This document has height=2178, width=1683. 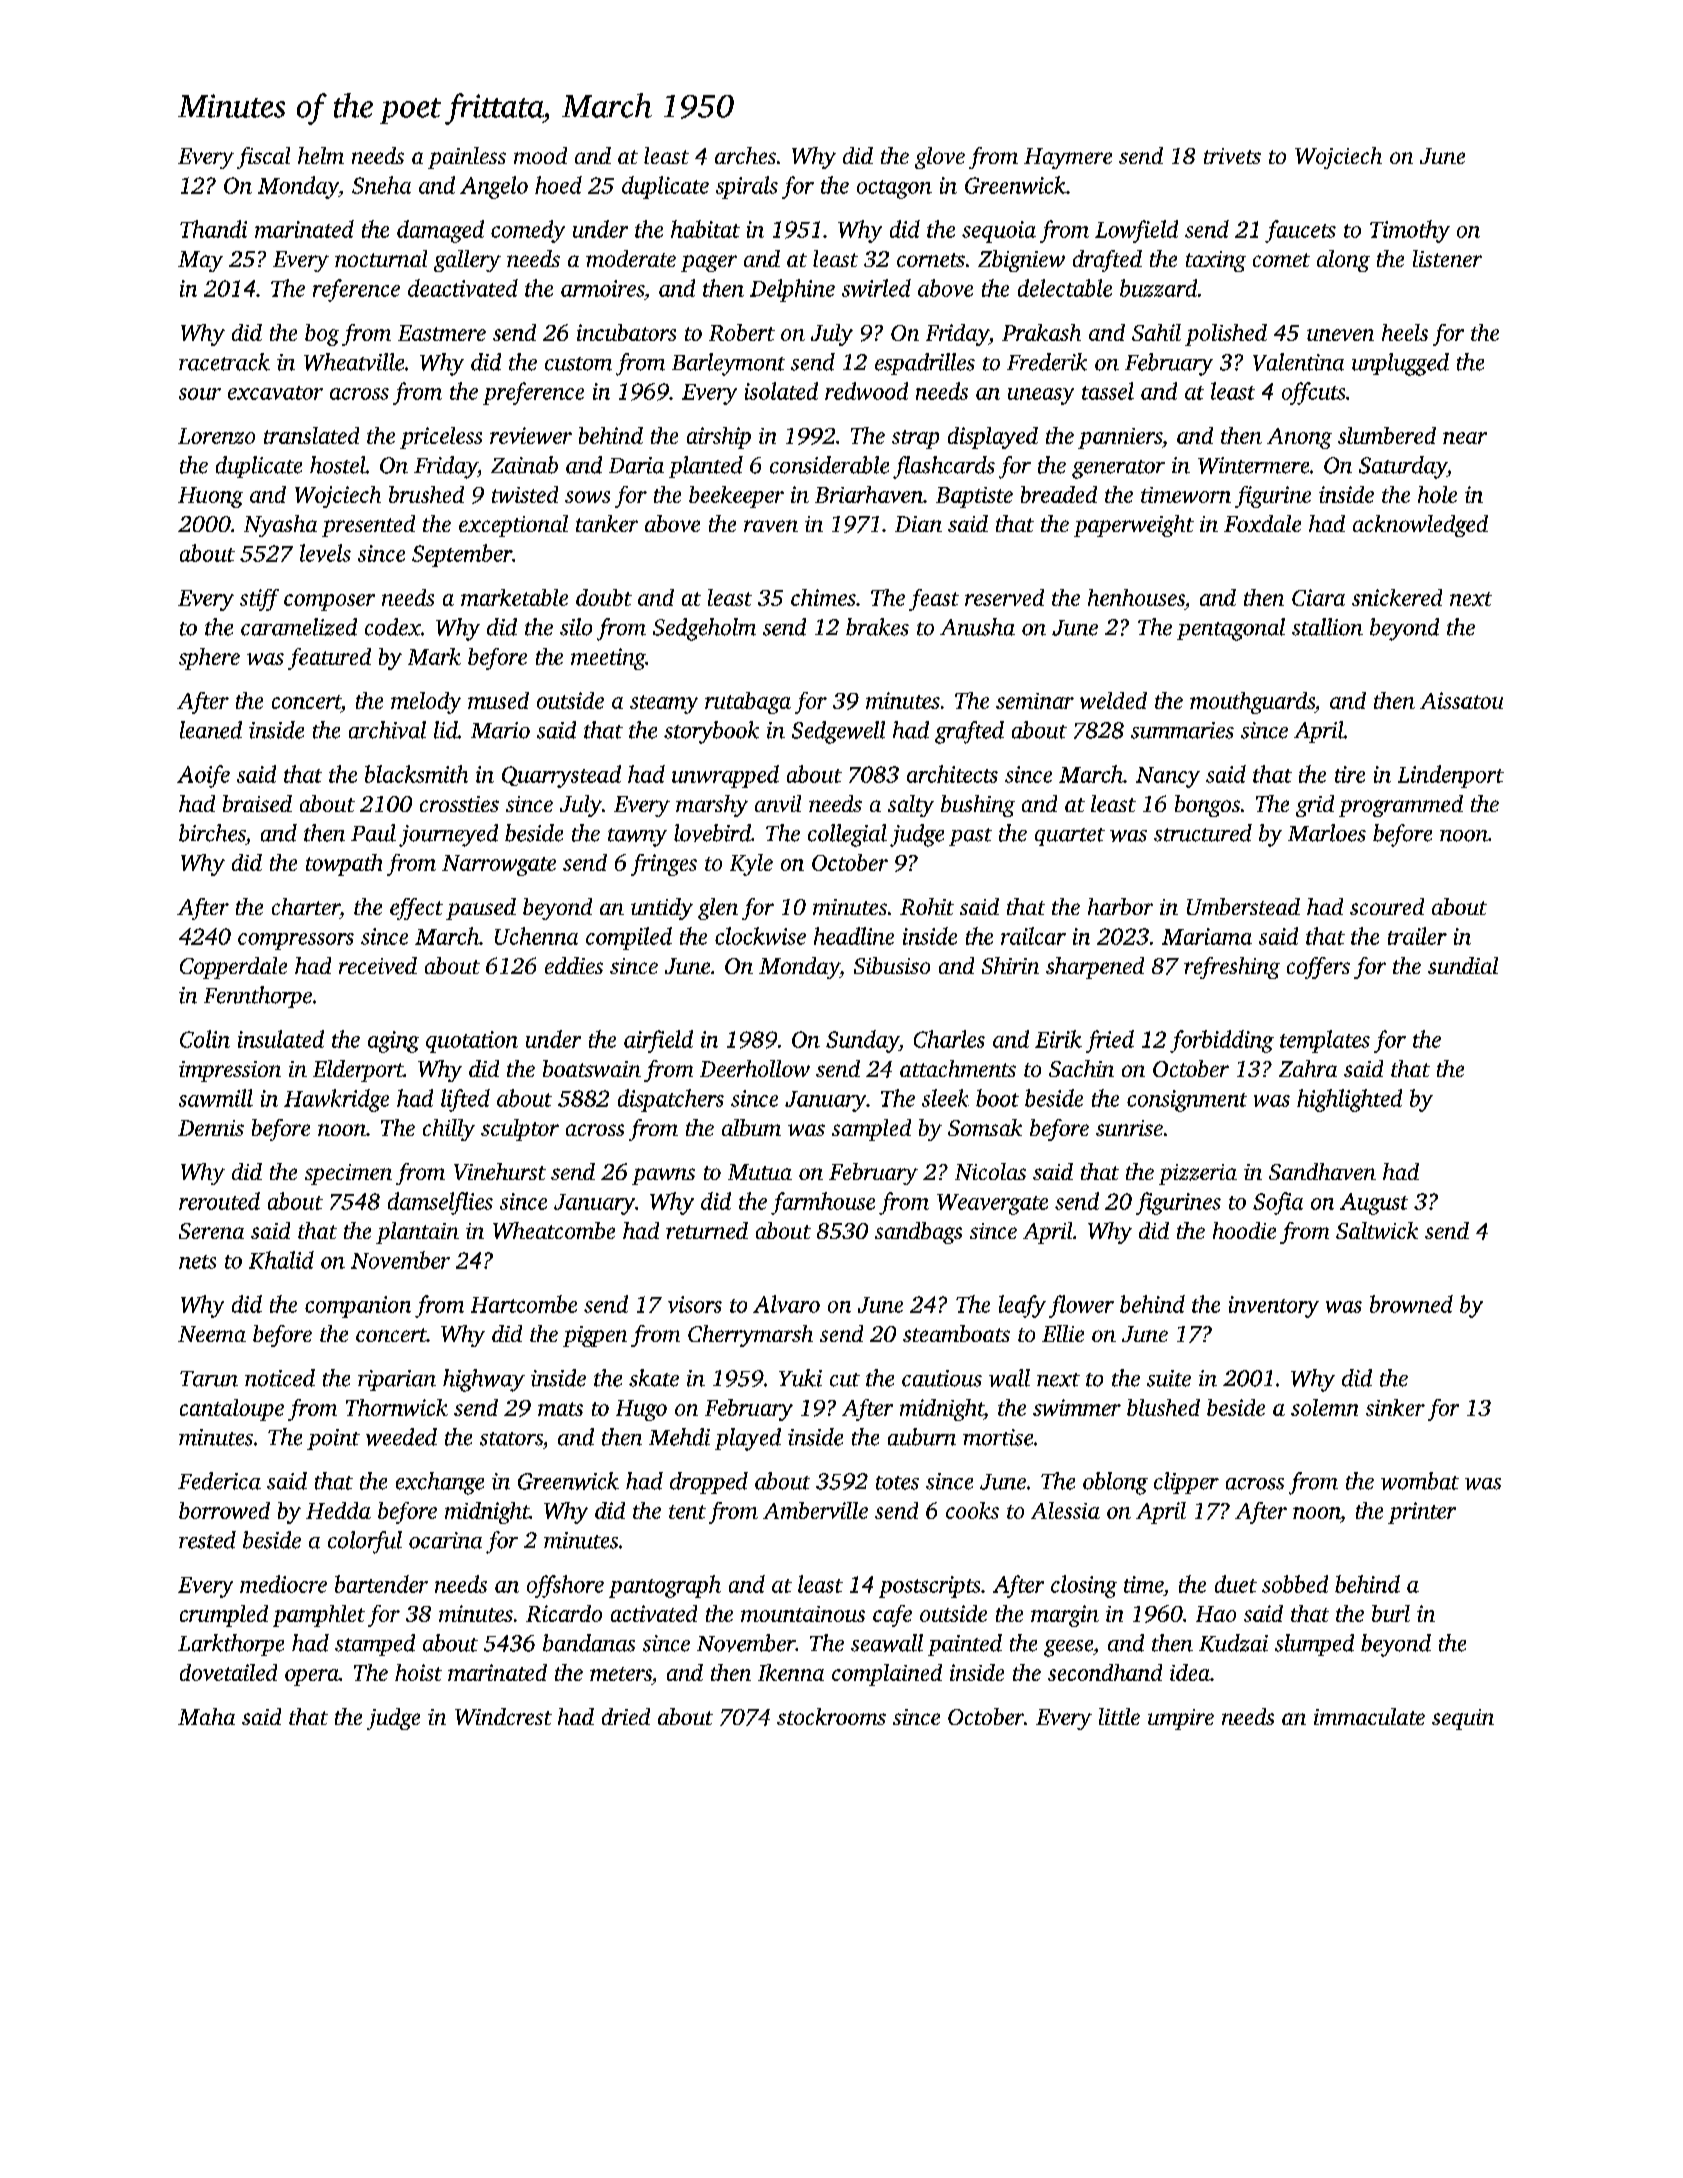 I want to click on gallery, so click(x=467, y=261).
